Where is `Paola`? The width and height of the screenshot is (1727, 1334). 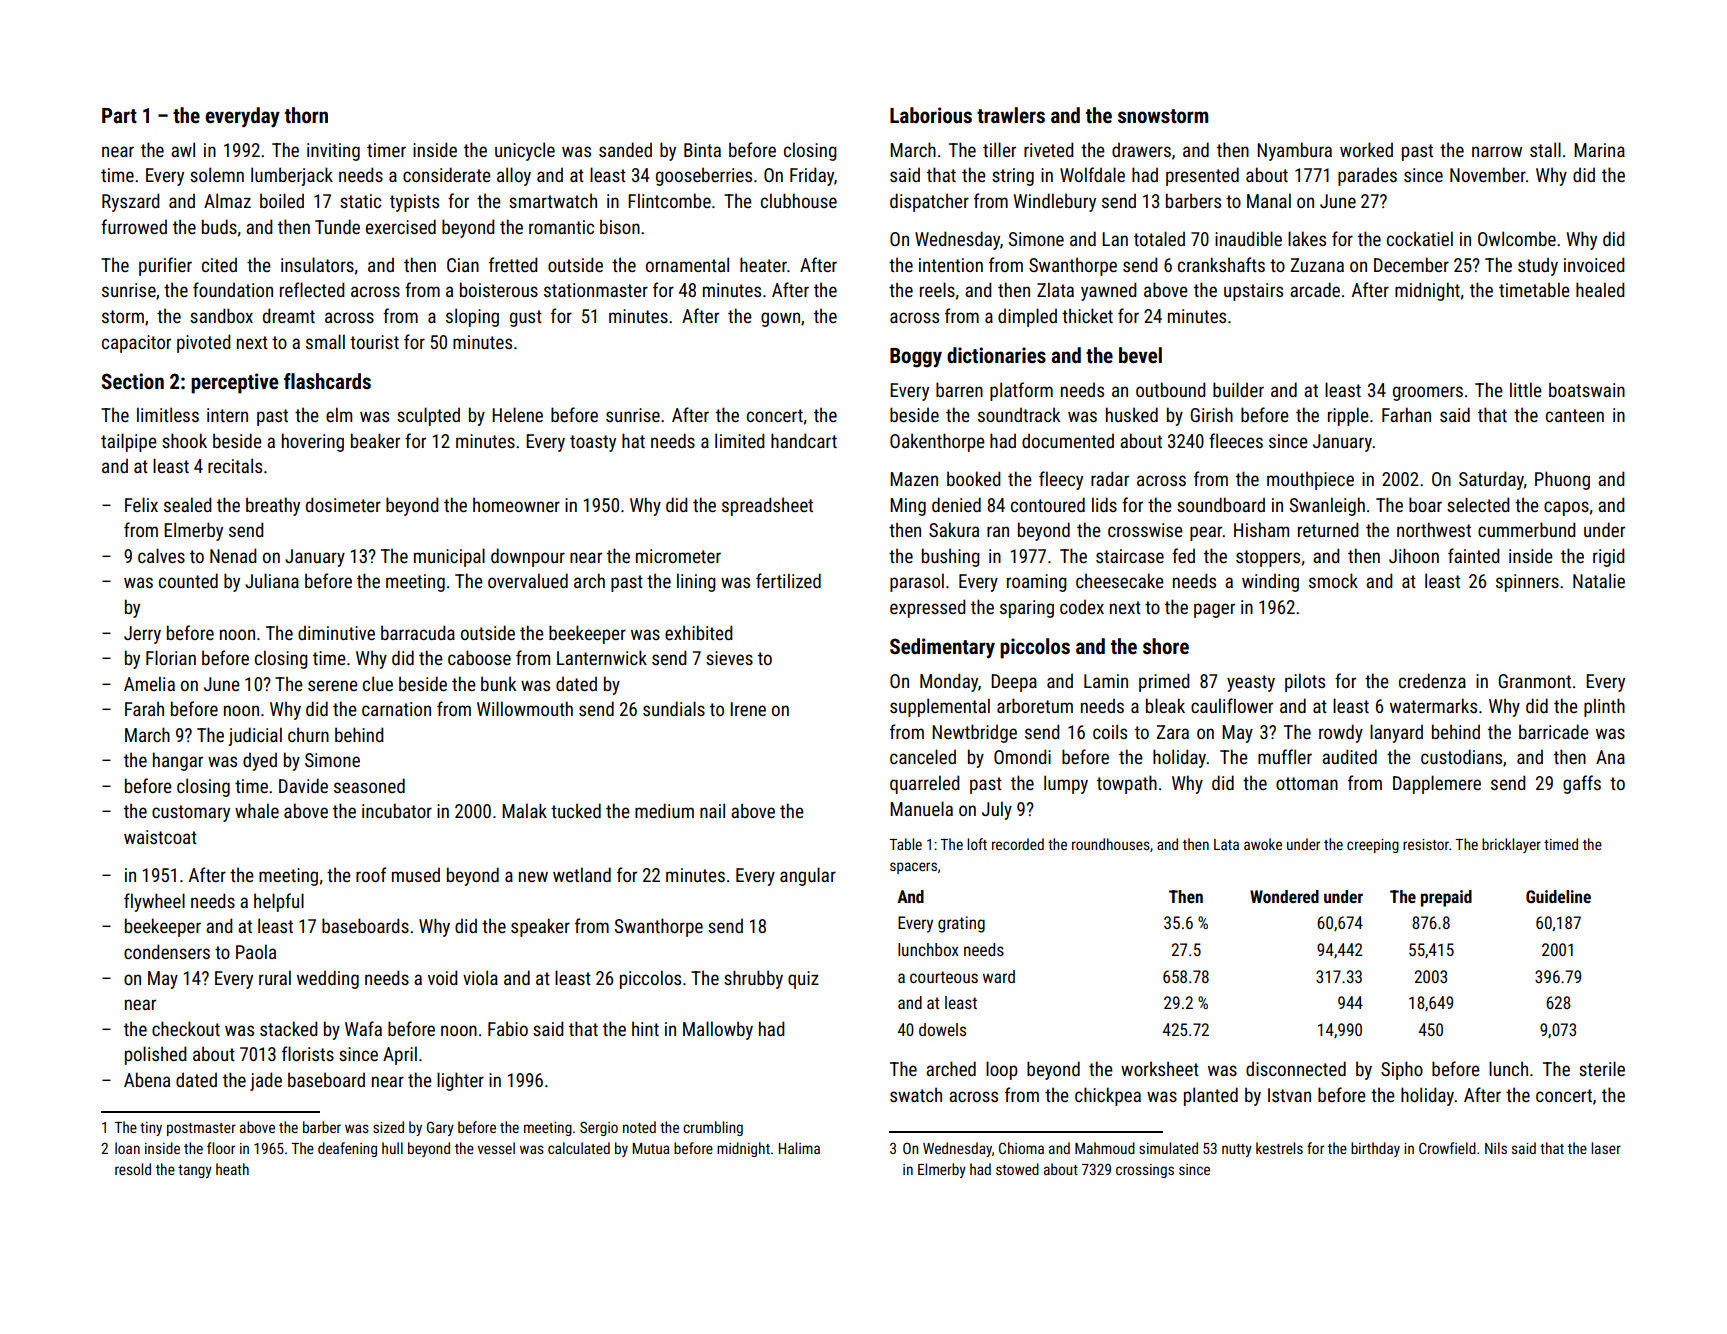
Paola is located at coordinates (256, 951).
